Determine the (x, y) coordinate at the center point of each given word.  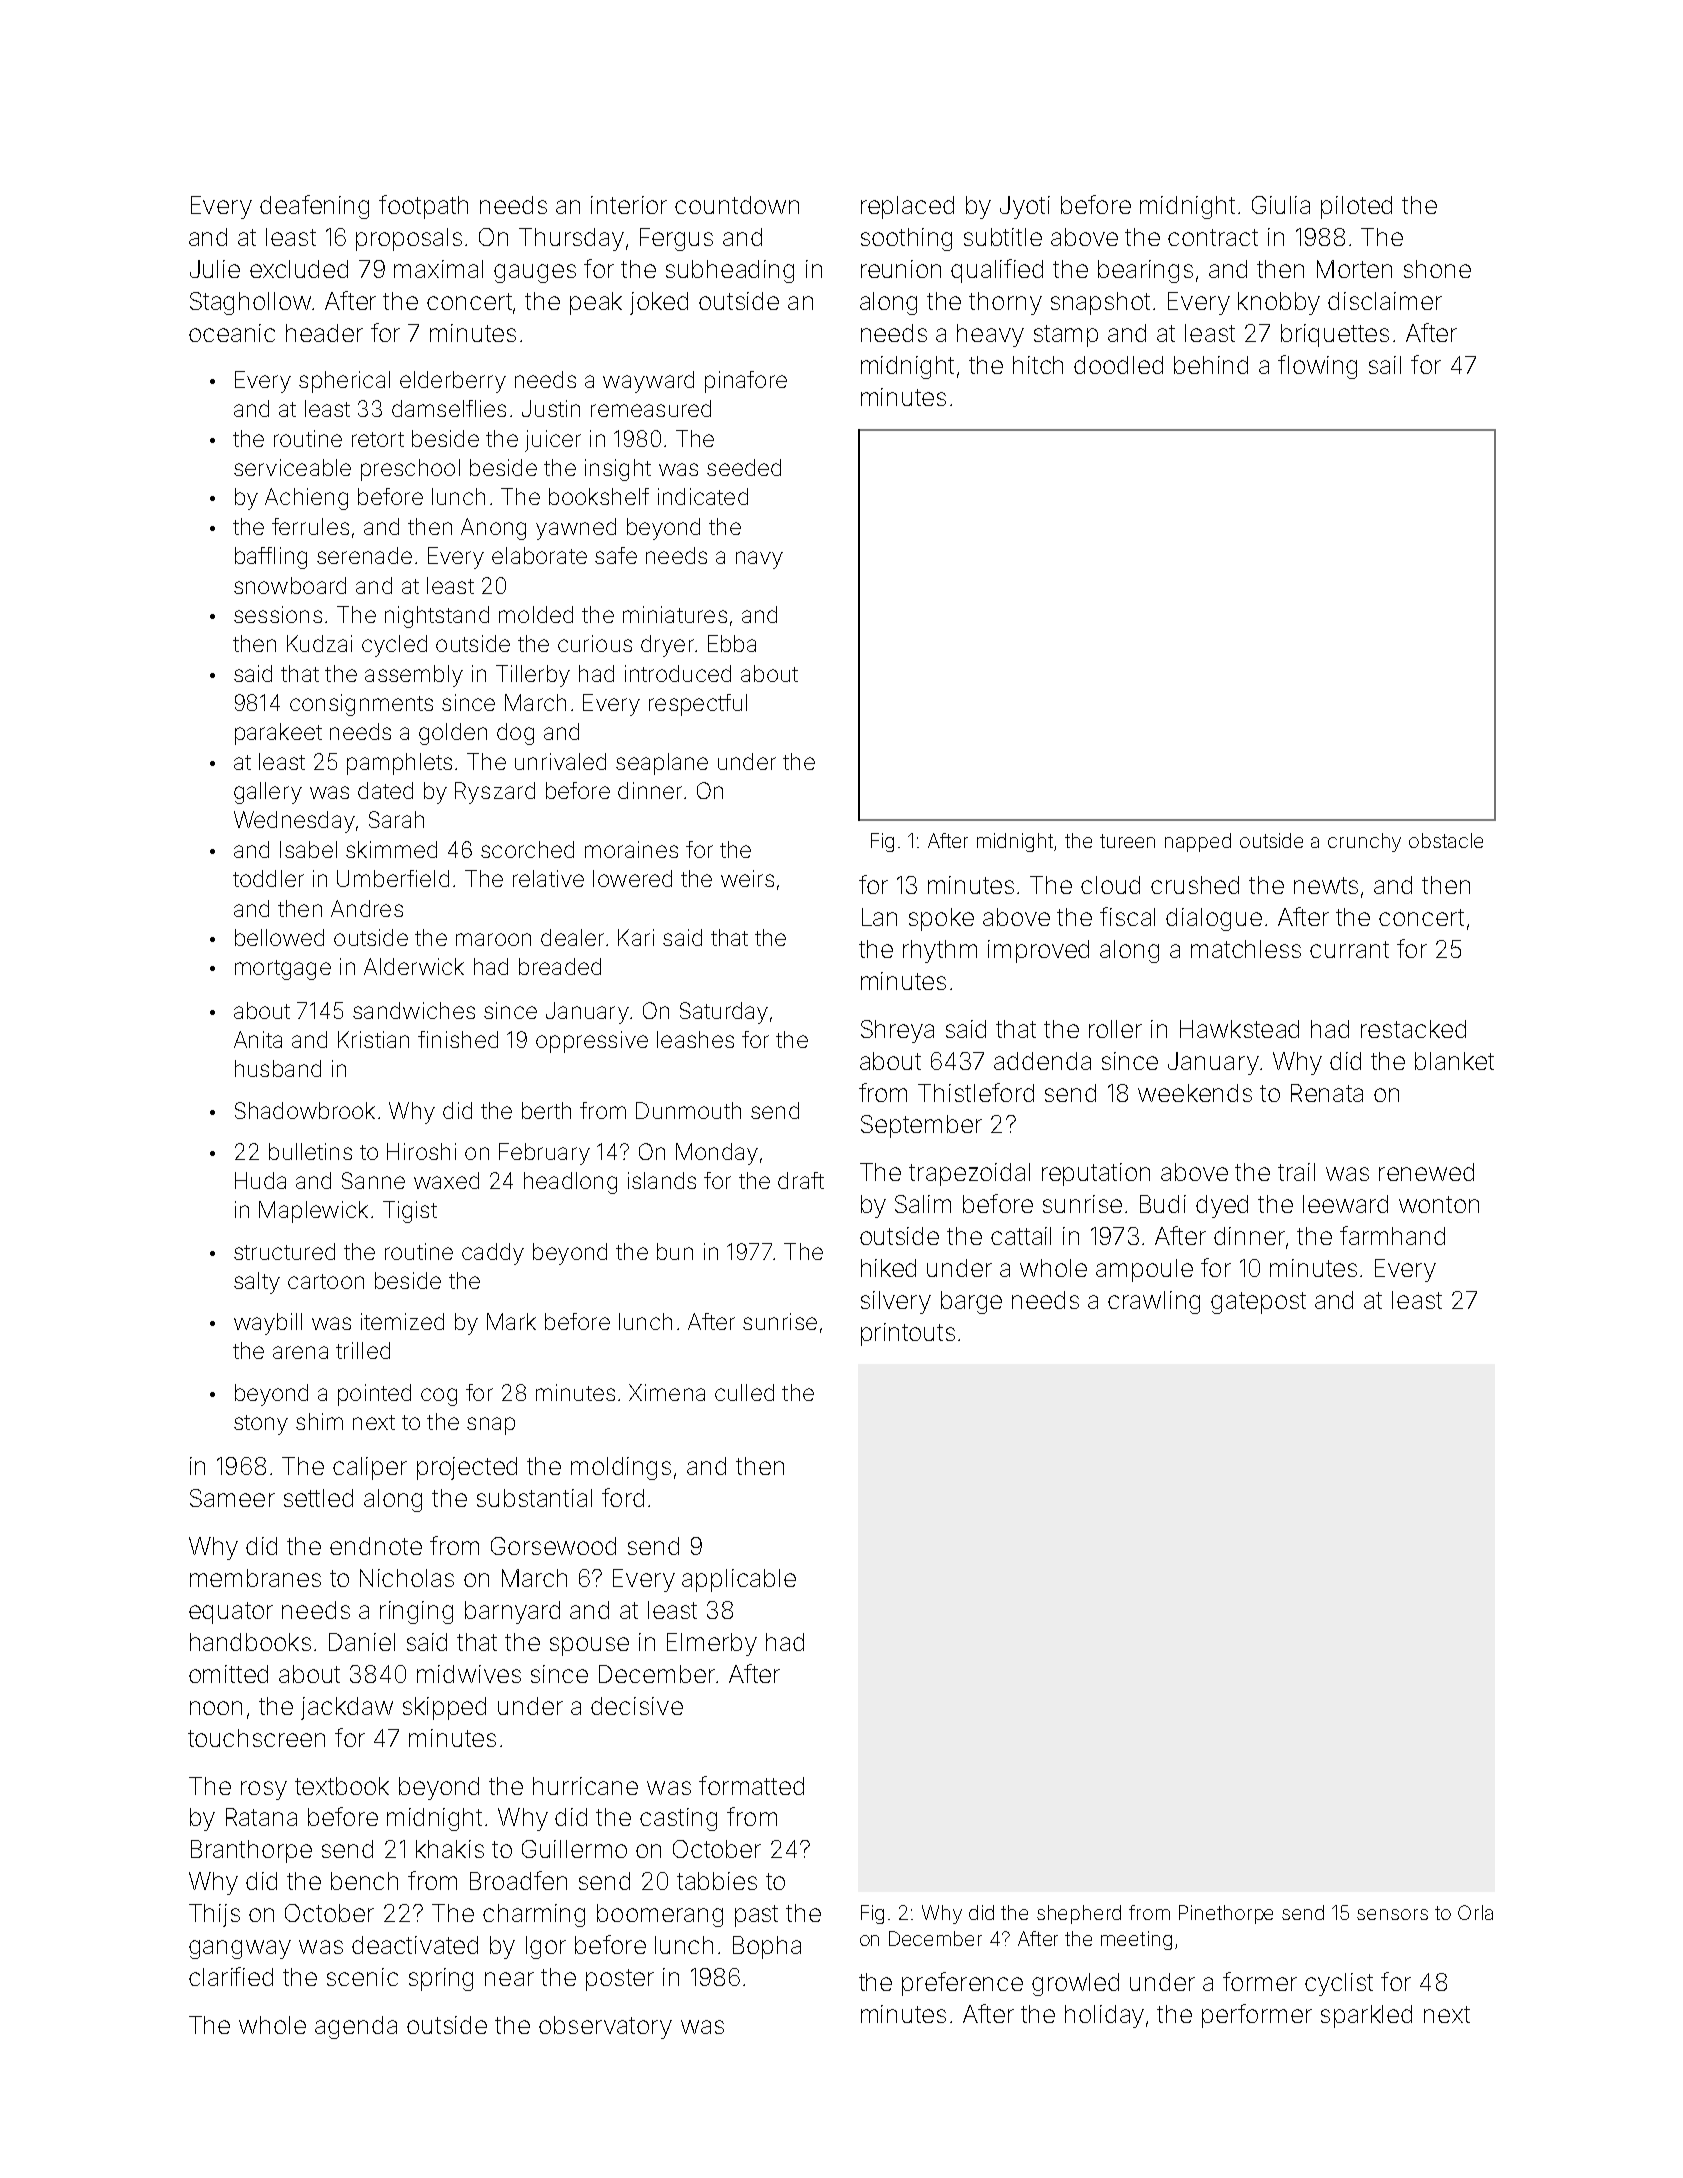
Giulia (1281, 205)
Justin (551, 408)
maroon (493, 939)
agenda (356, 2027)
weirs (747, 878)
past (756, 1916)
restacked (1413, 1029)
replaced (907, 207)
